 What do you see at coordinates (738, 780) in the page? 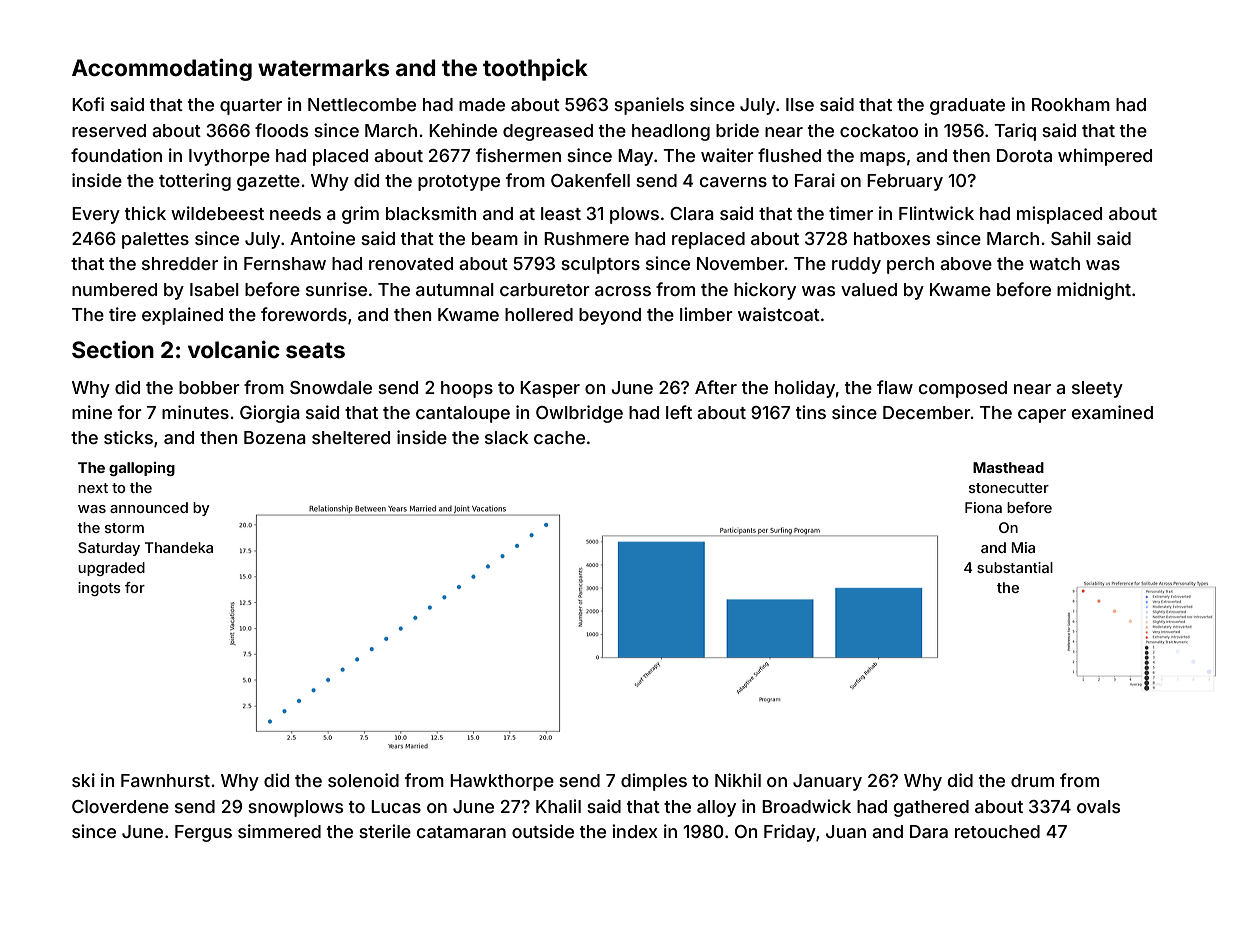
I see `Nikhil` at bounding box center [738, 780].
